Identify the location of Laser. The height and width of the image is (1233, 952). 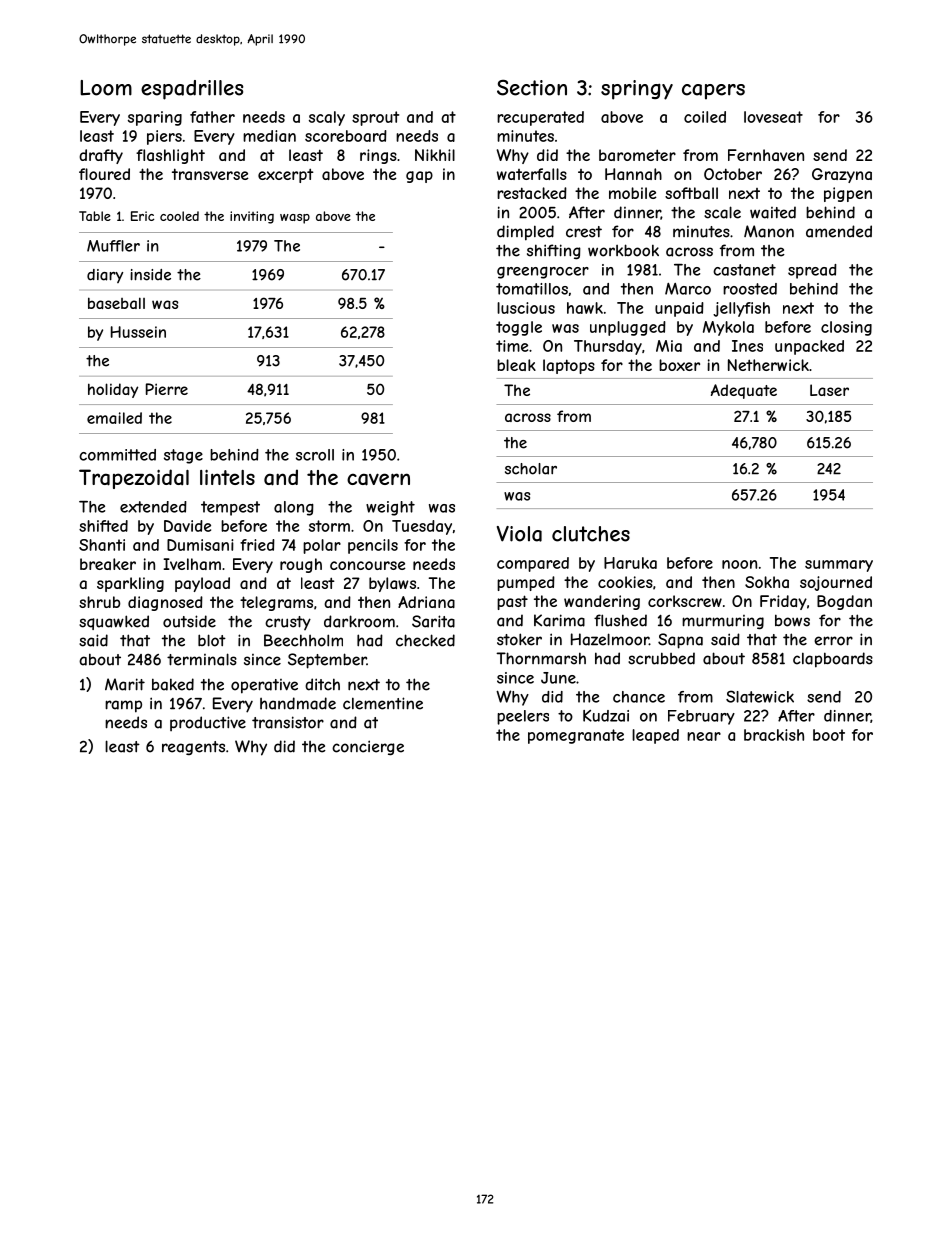
(829, 390).
